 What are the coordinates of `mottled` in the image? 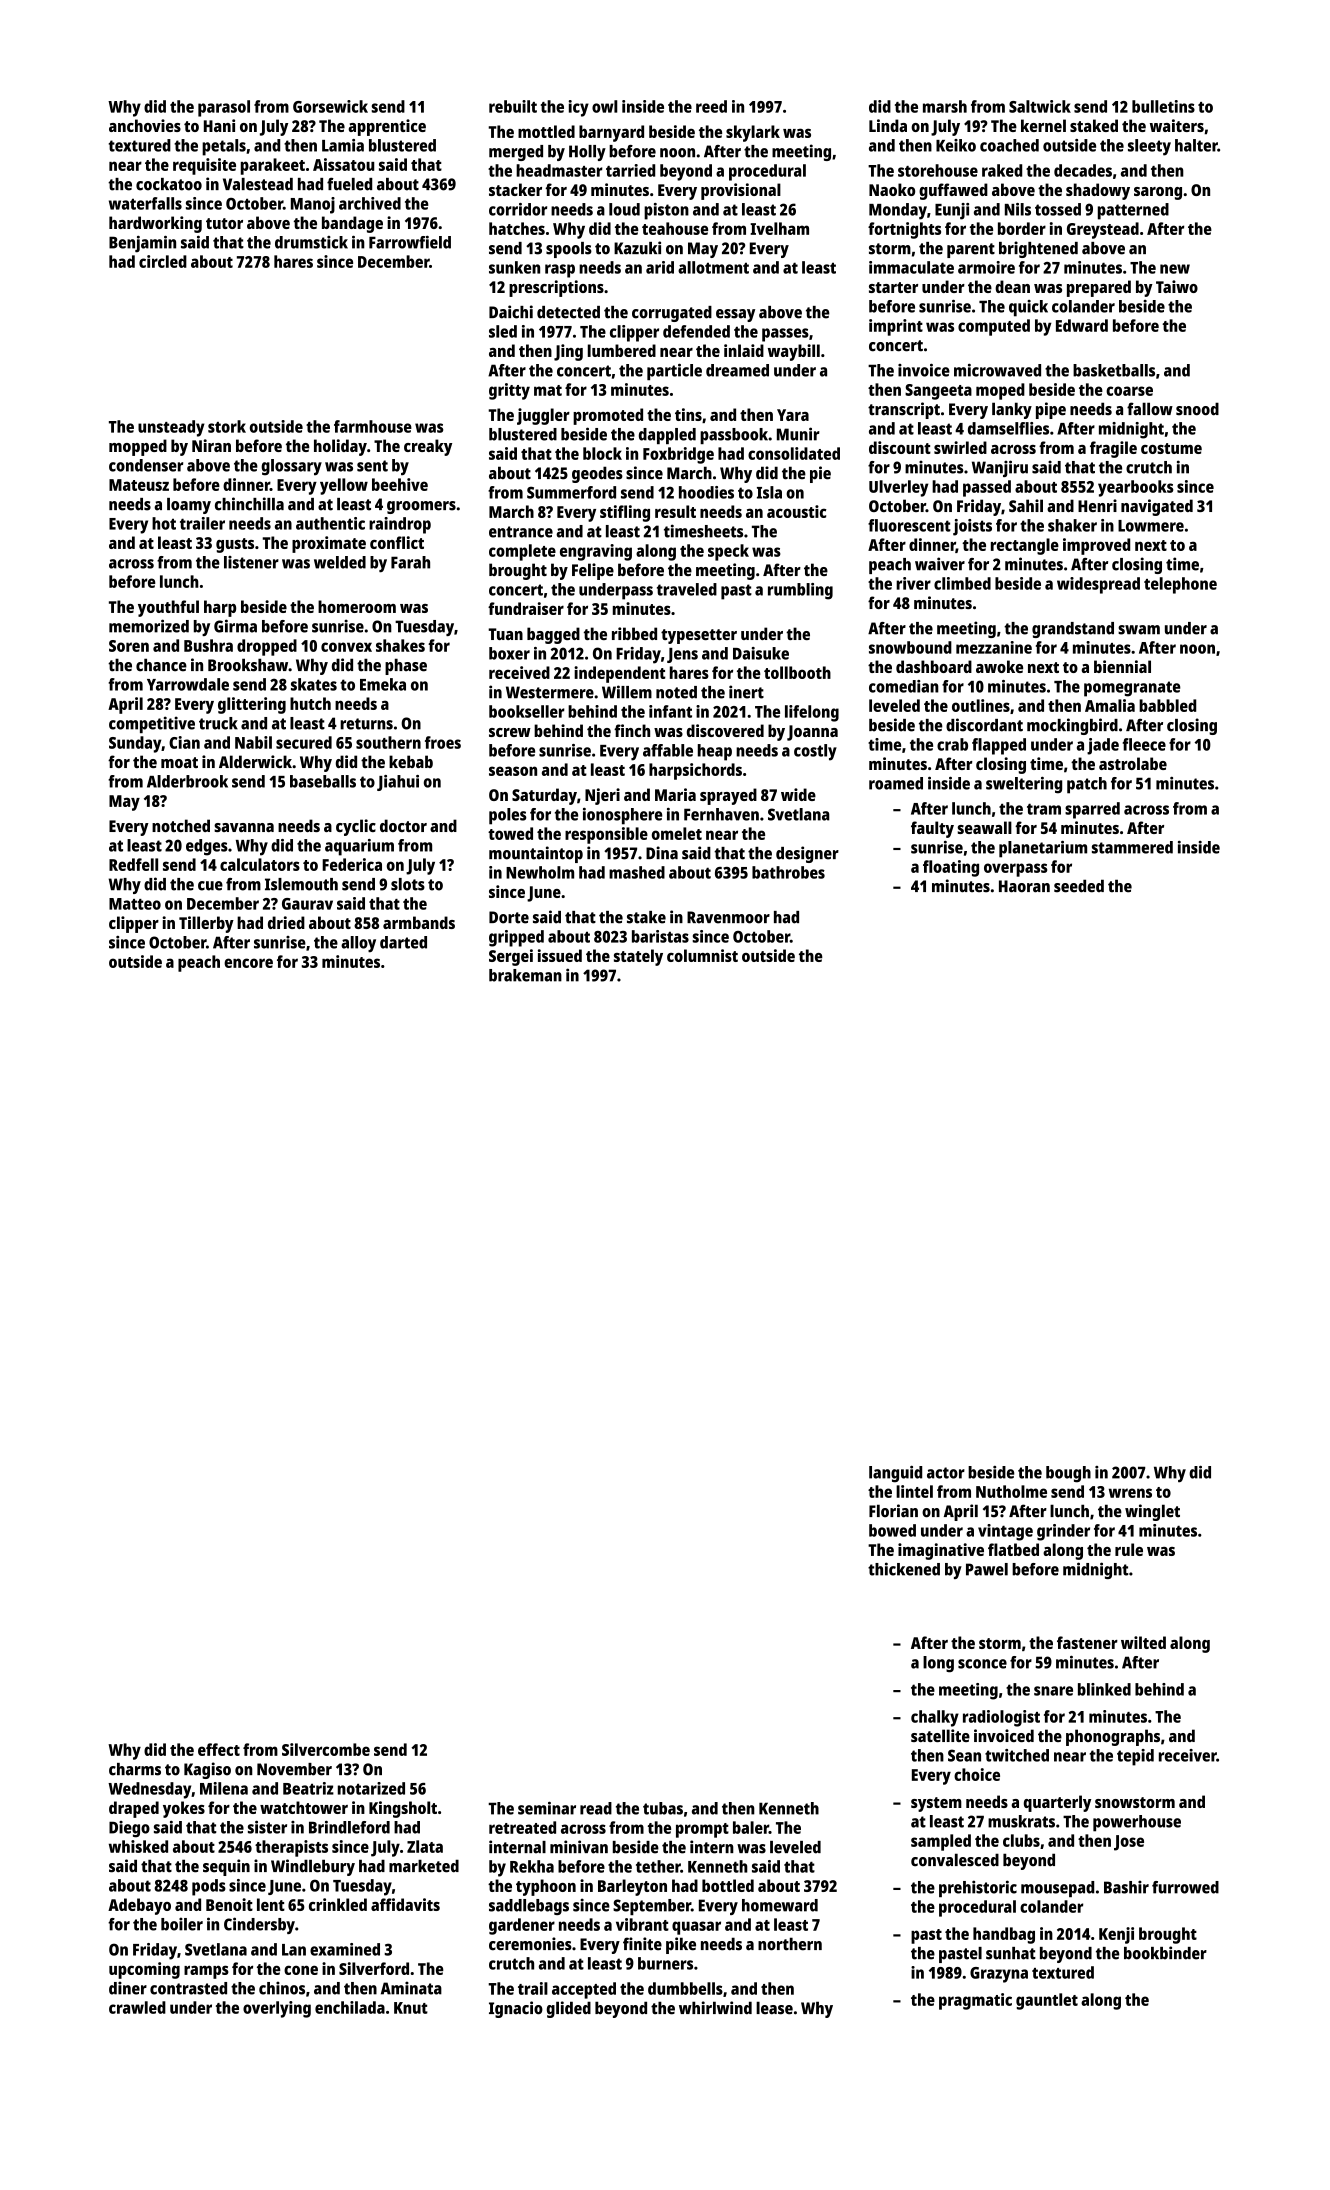 It's located at (546, 131).
